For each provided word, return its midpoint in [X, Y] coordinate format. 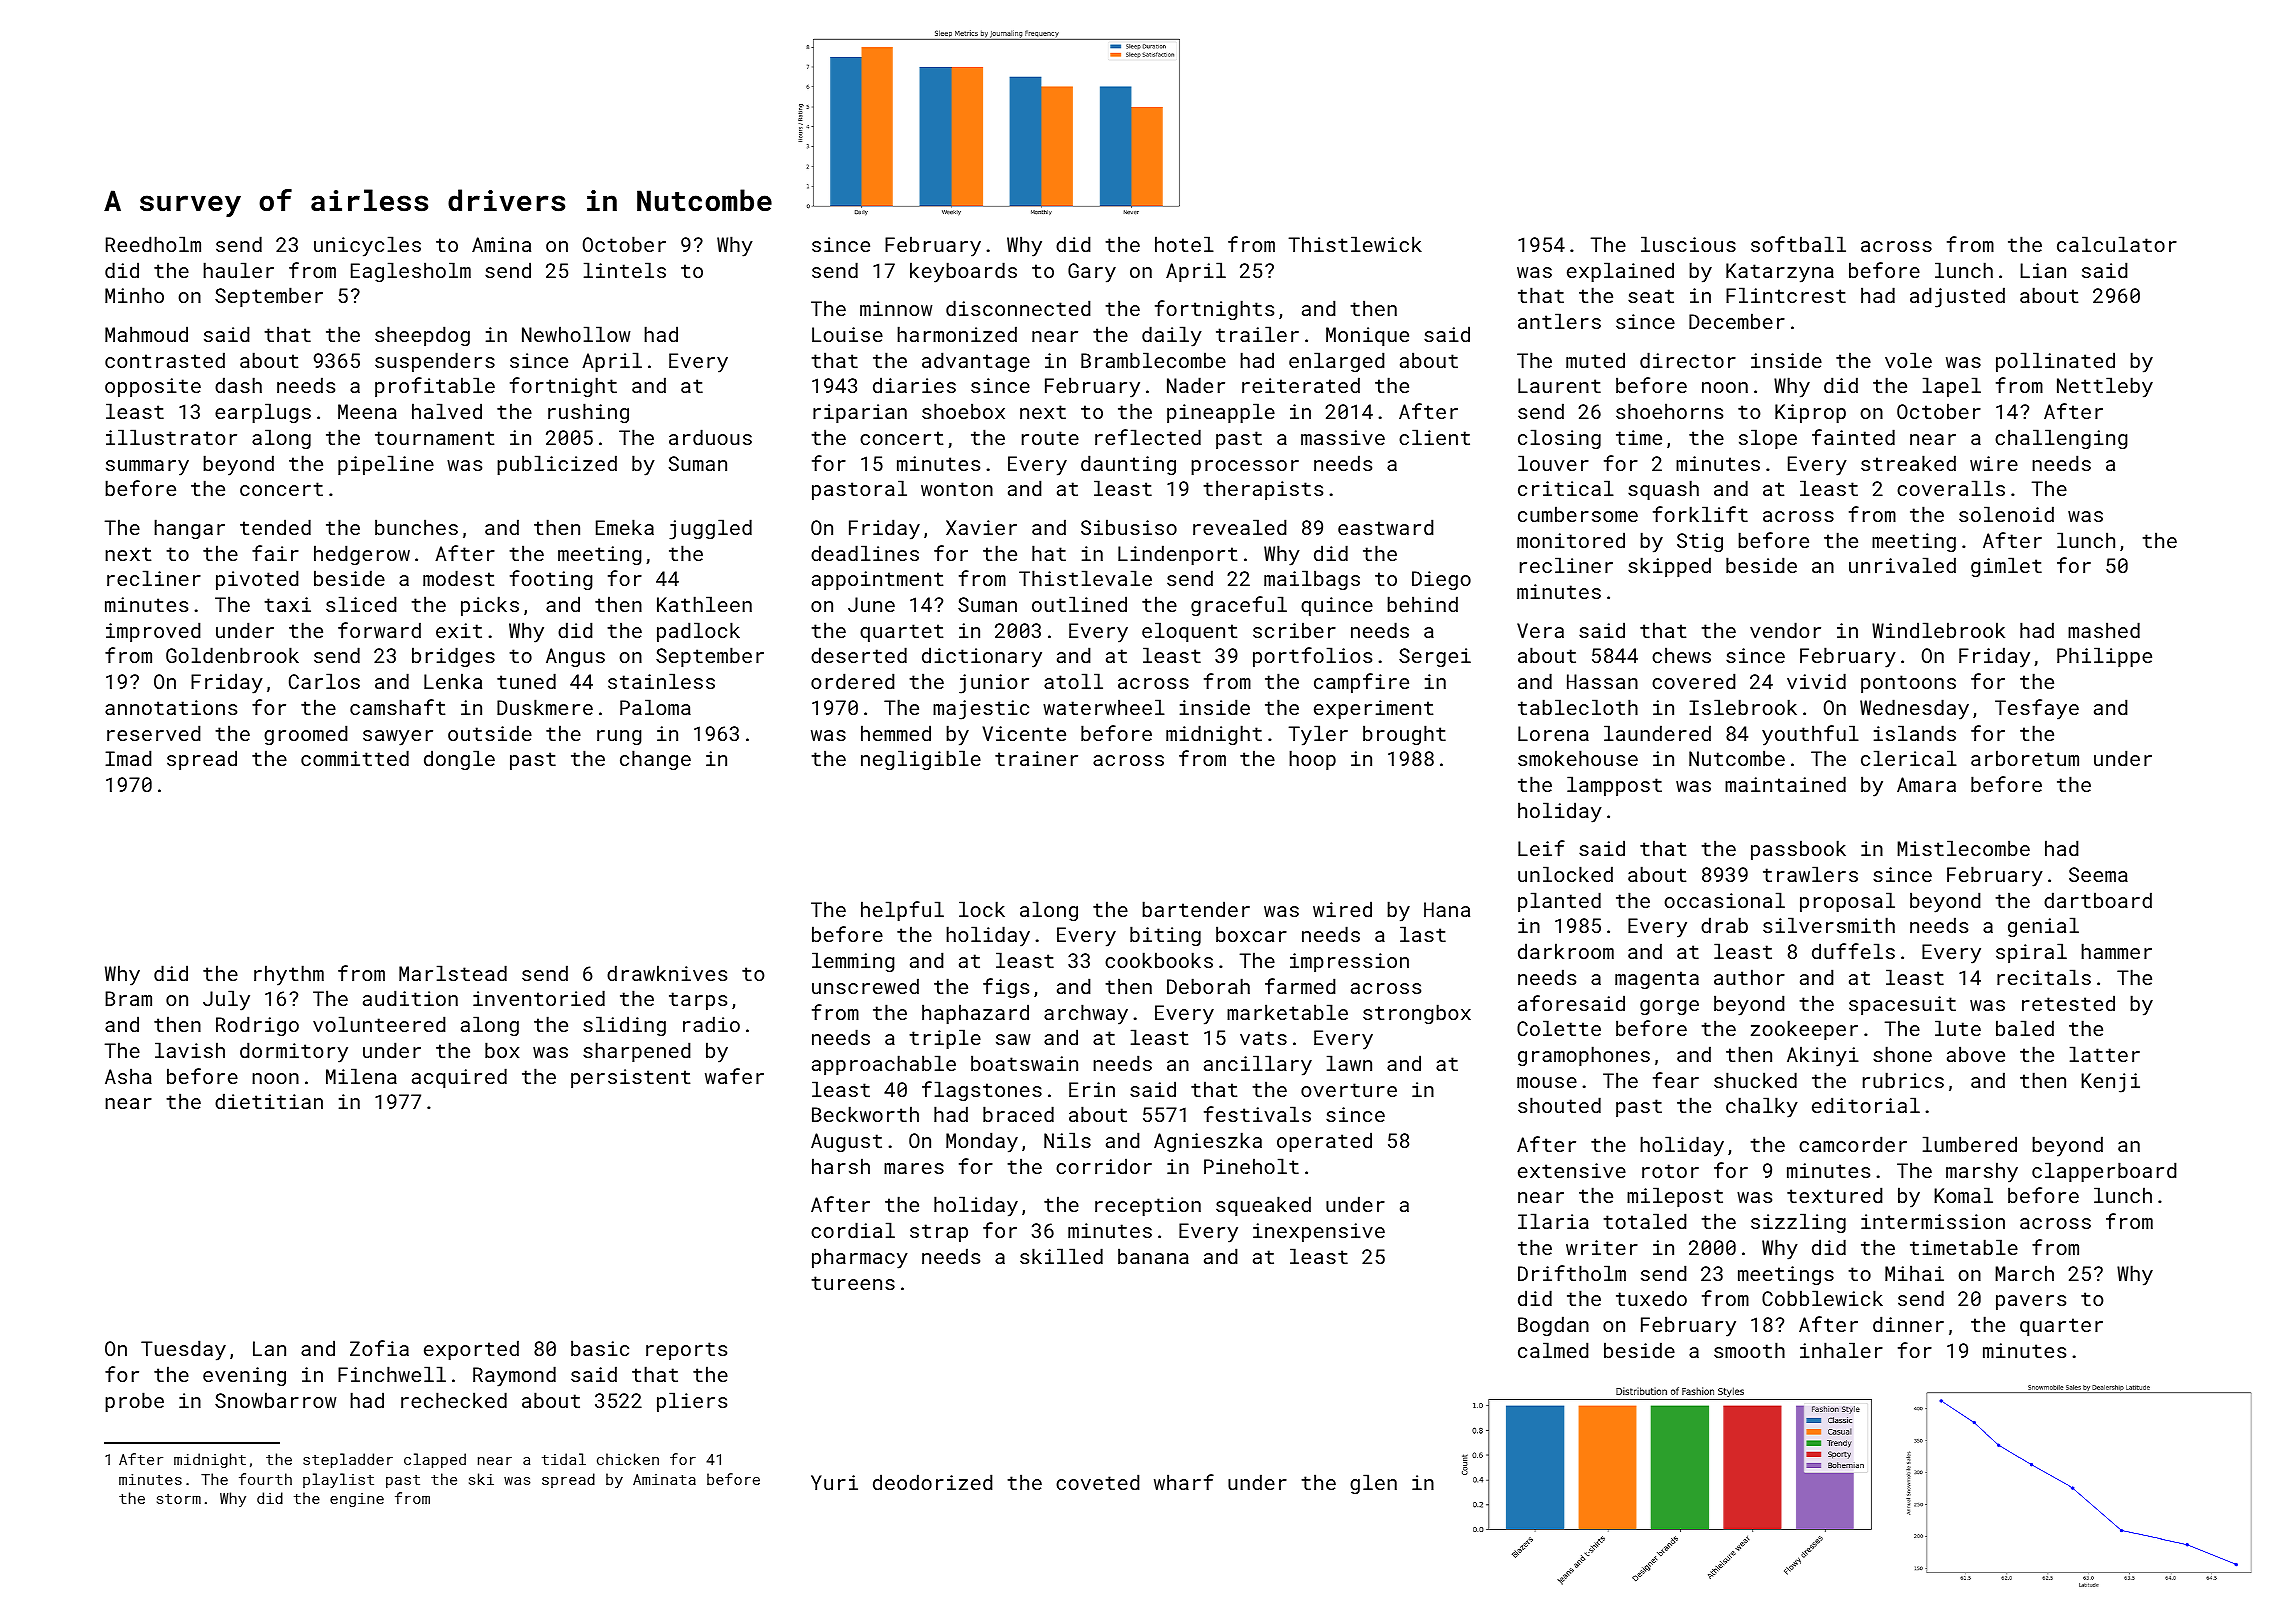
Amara [1926, 784]
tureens [853, 1283]
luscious [1688, 244]
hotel [1184, 244]
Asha [128, 1076]
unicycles [367, 246]
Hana [1447, 909]
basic [600, 1348]
